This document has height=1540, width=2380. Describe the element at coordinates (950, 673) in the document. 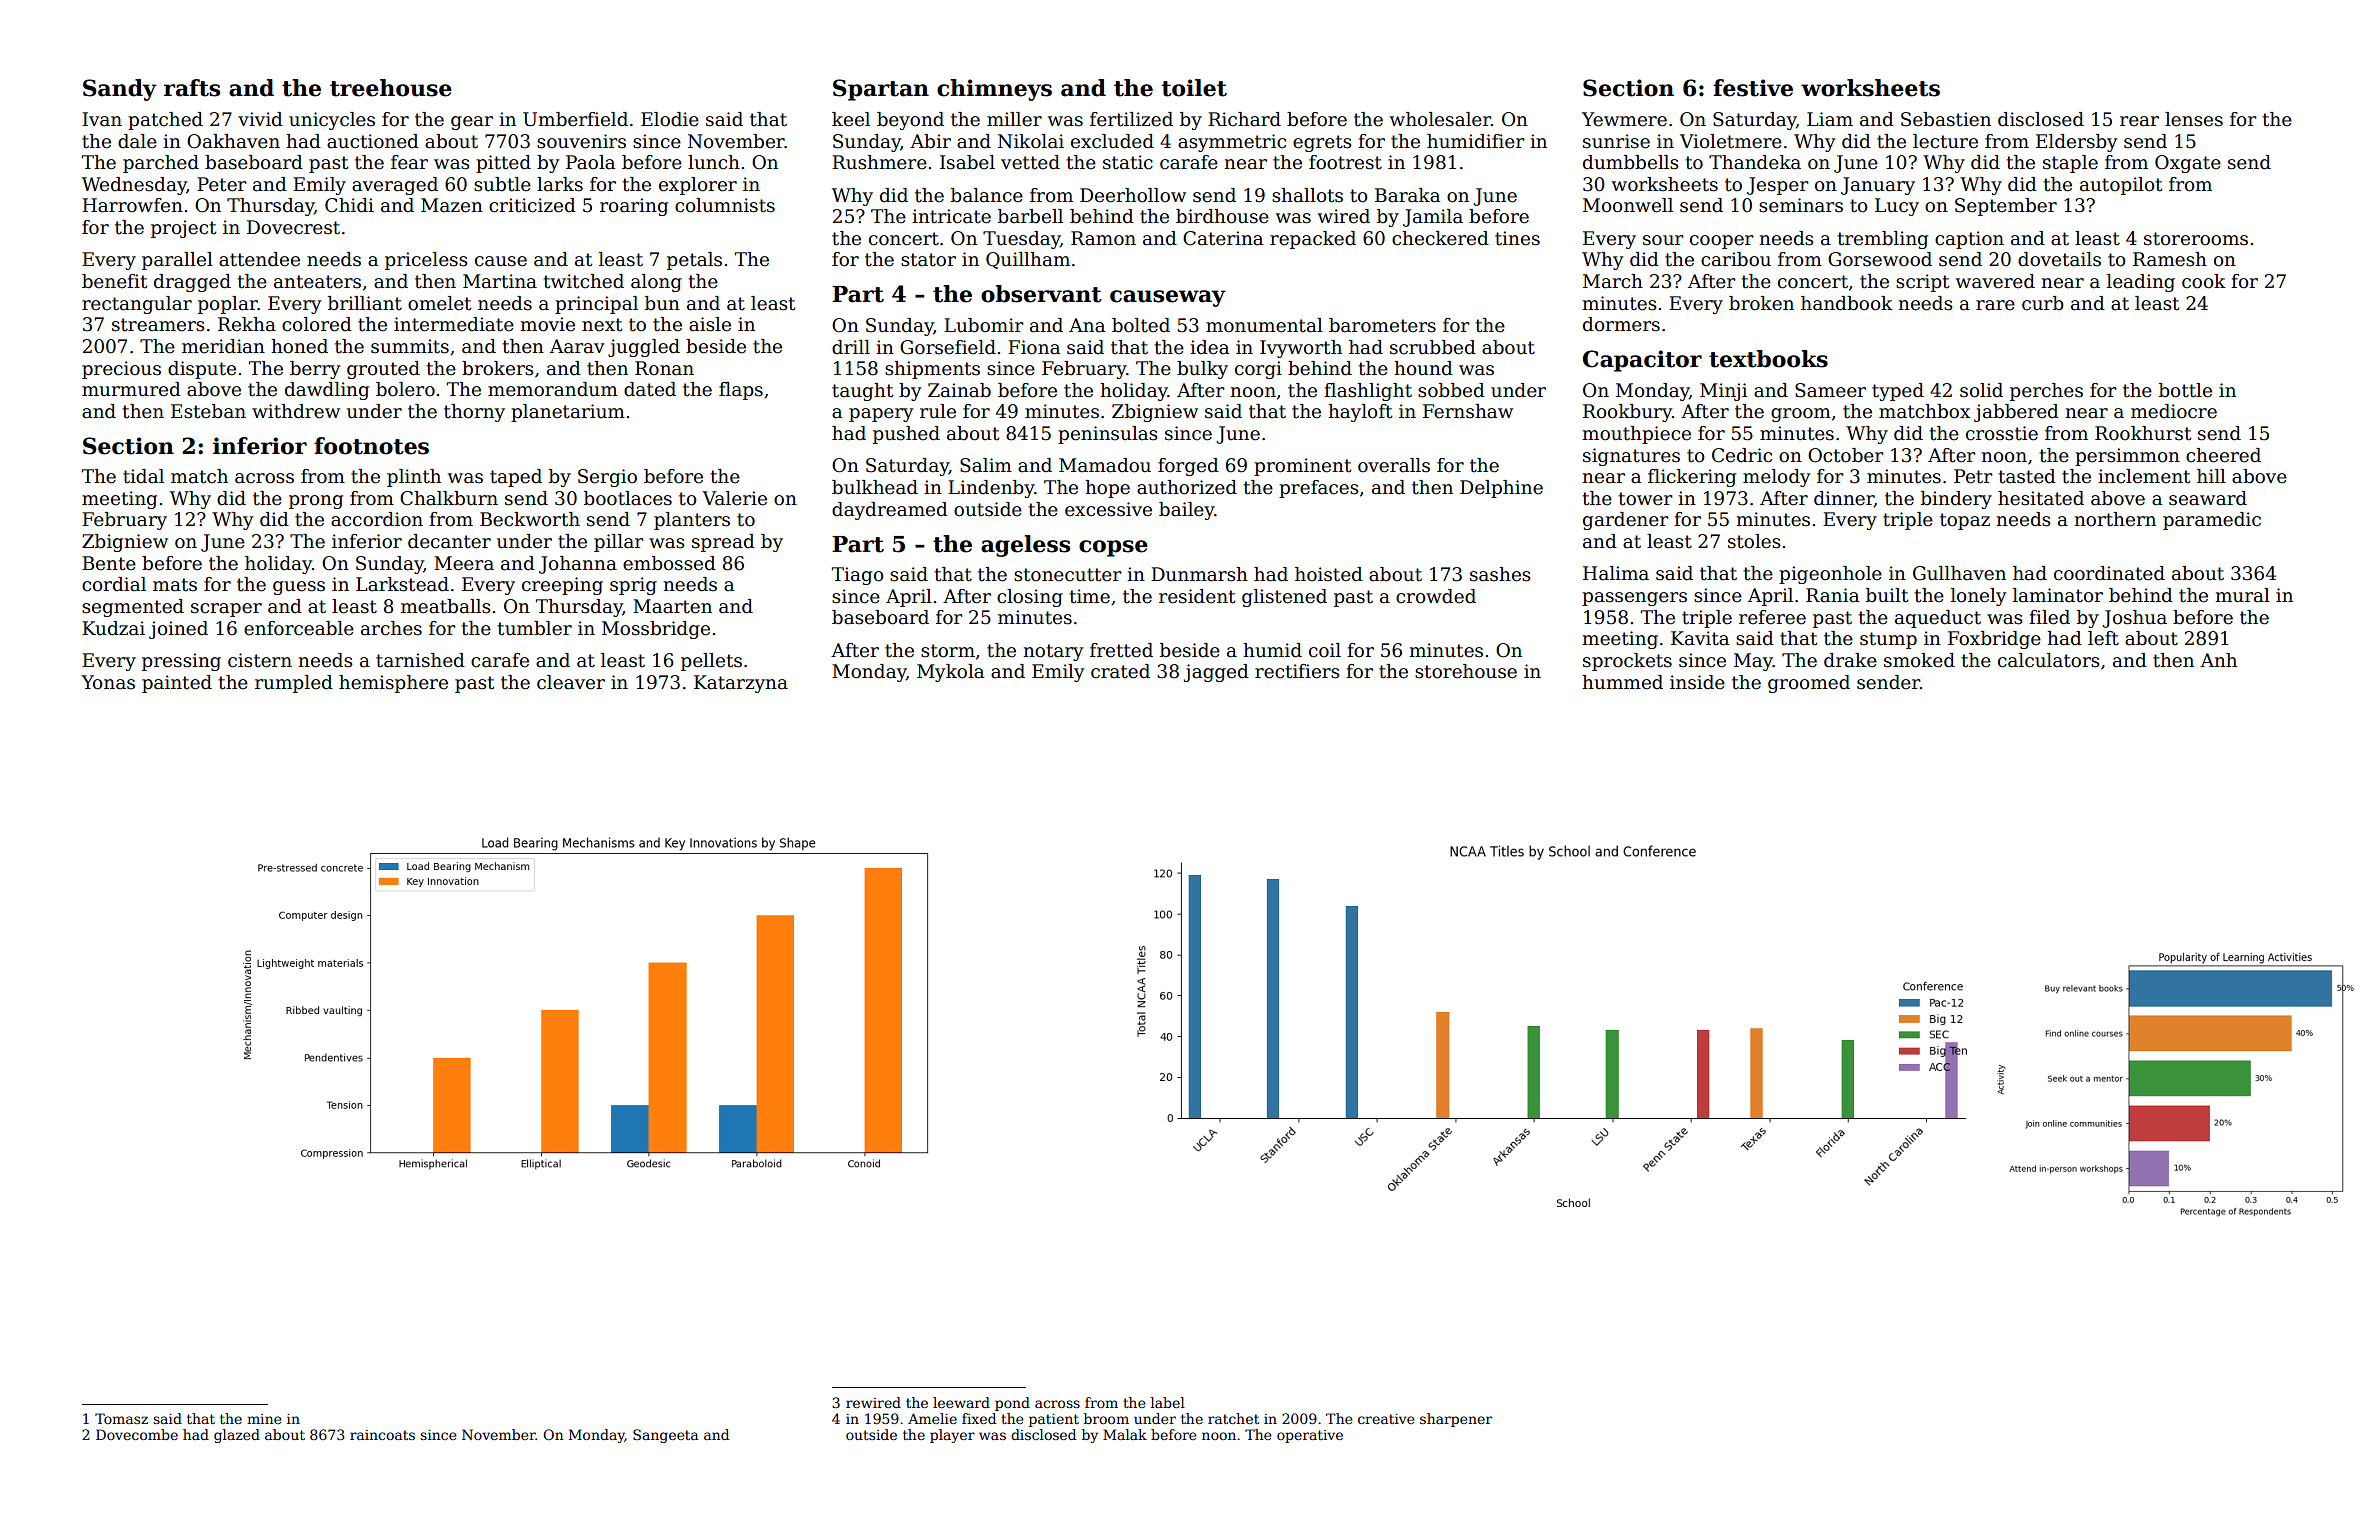

I see `Mykola` at that location.
